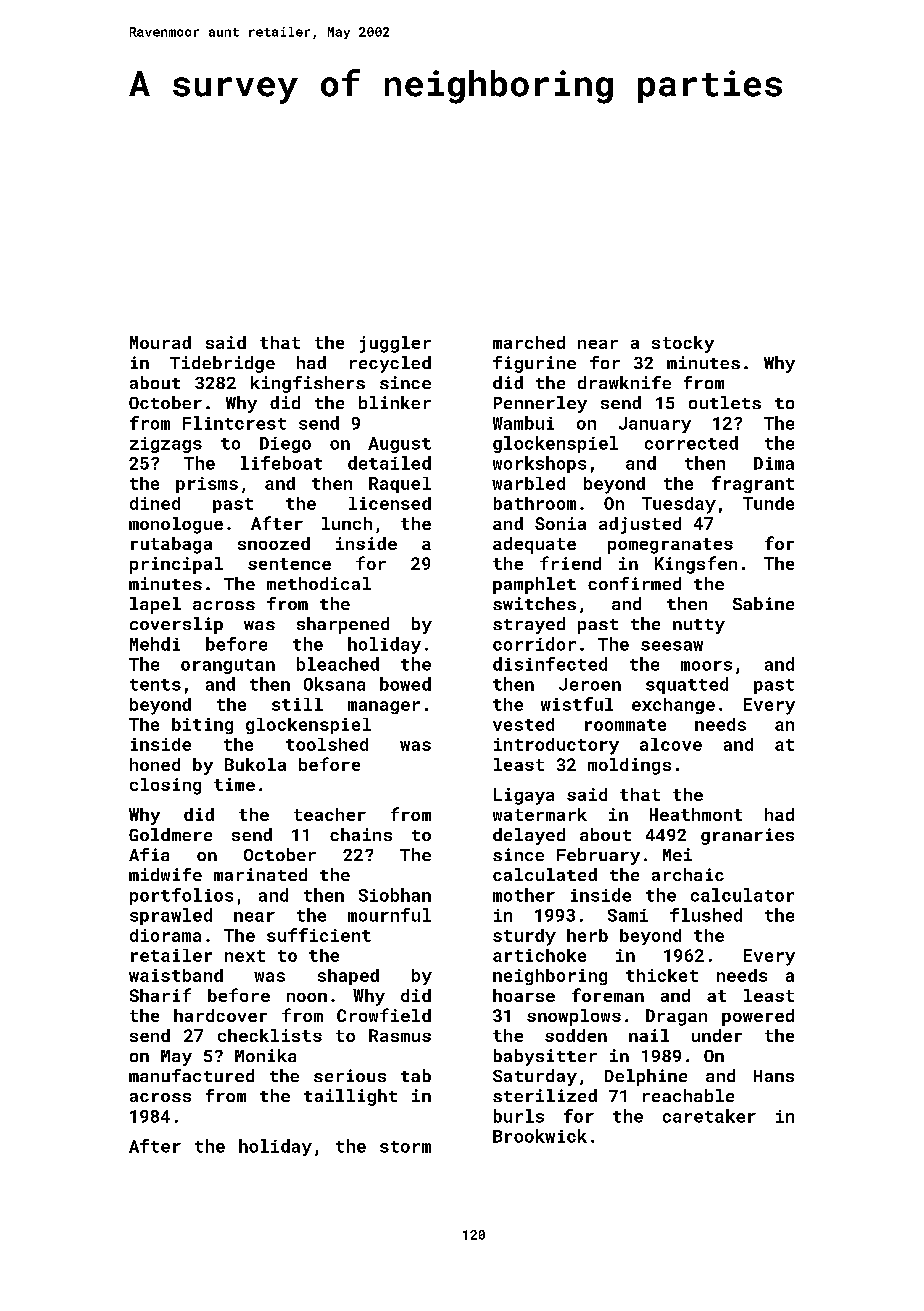  What do you see at coordinates (672, 646) in the screenshot?
I see `seesaw` at bounding box center [672, 646].
